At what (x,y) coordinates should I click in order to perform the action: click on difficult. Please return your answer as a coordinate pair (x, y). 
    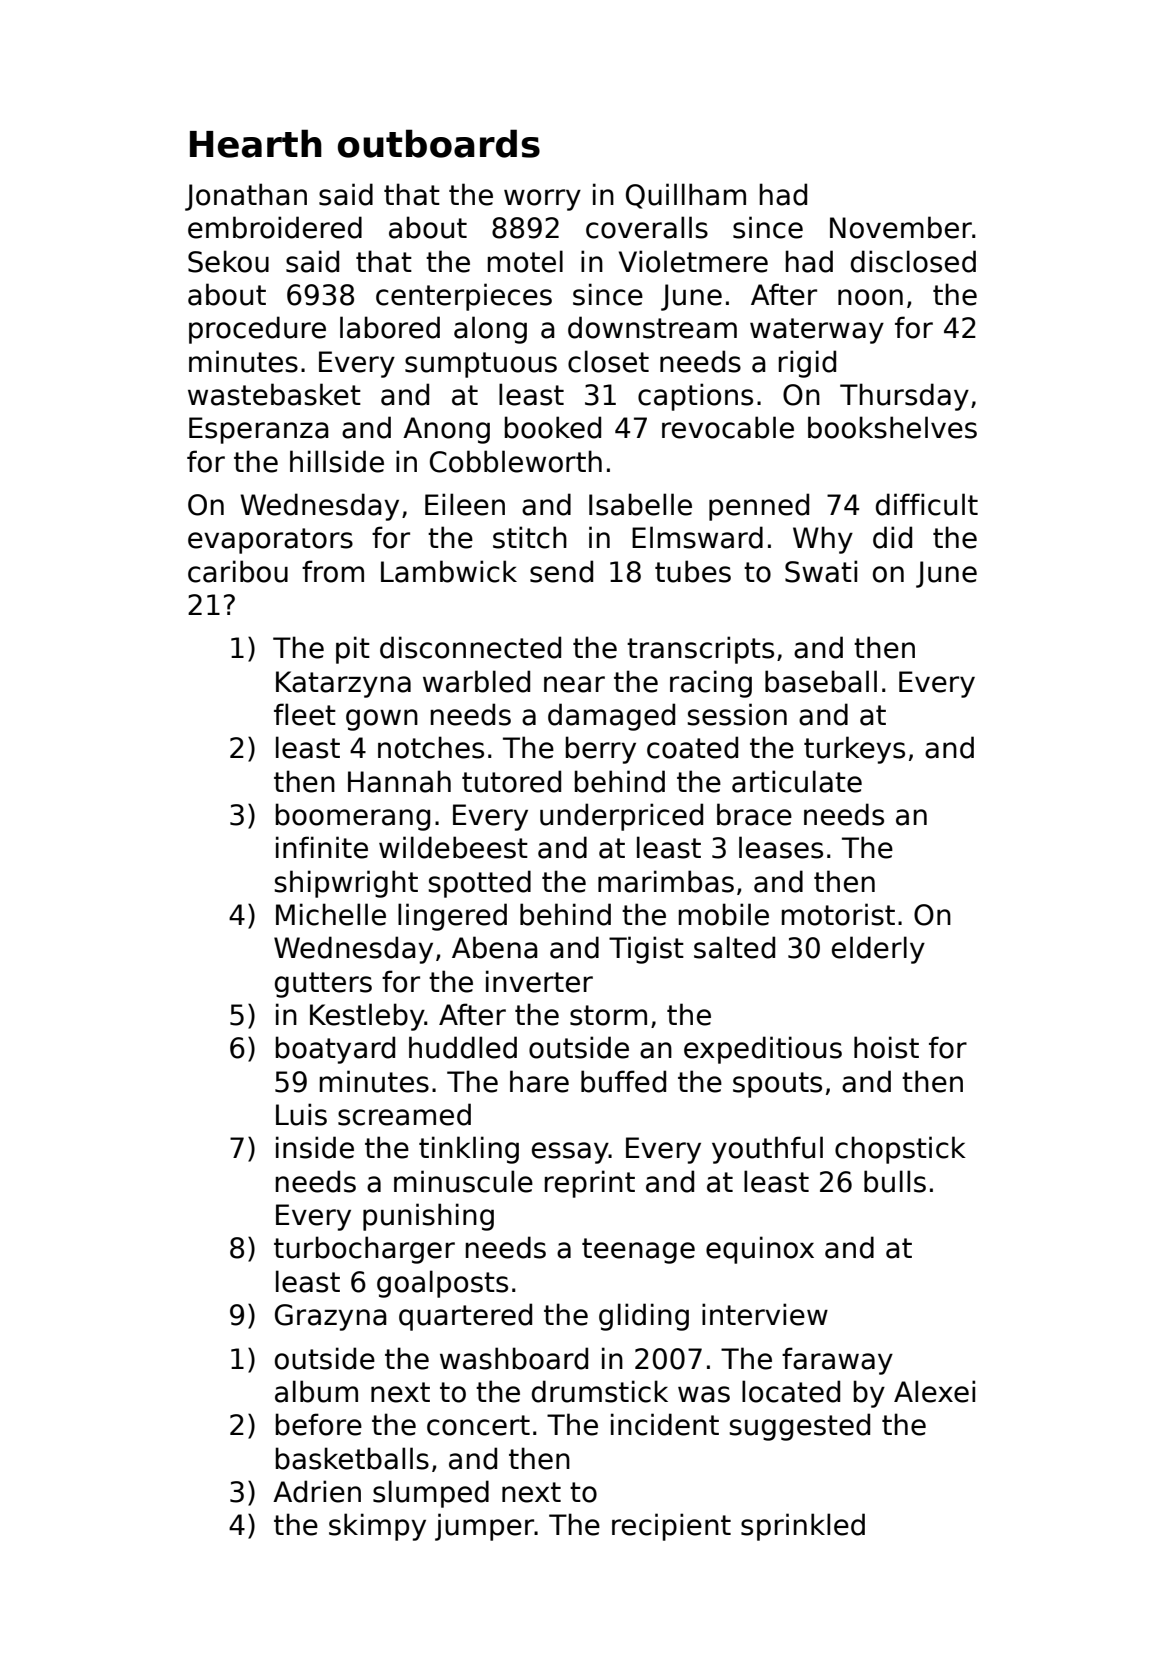
    Looking at the image, I should click on (927, 504).
